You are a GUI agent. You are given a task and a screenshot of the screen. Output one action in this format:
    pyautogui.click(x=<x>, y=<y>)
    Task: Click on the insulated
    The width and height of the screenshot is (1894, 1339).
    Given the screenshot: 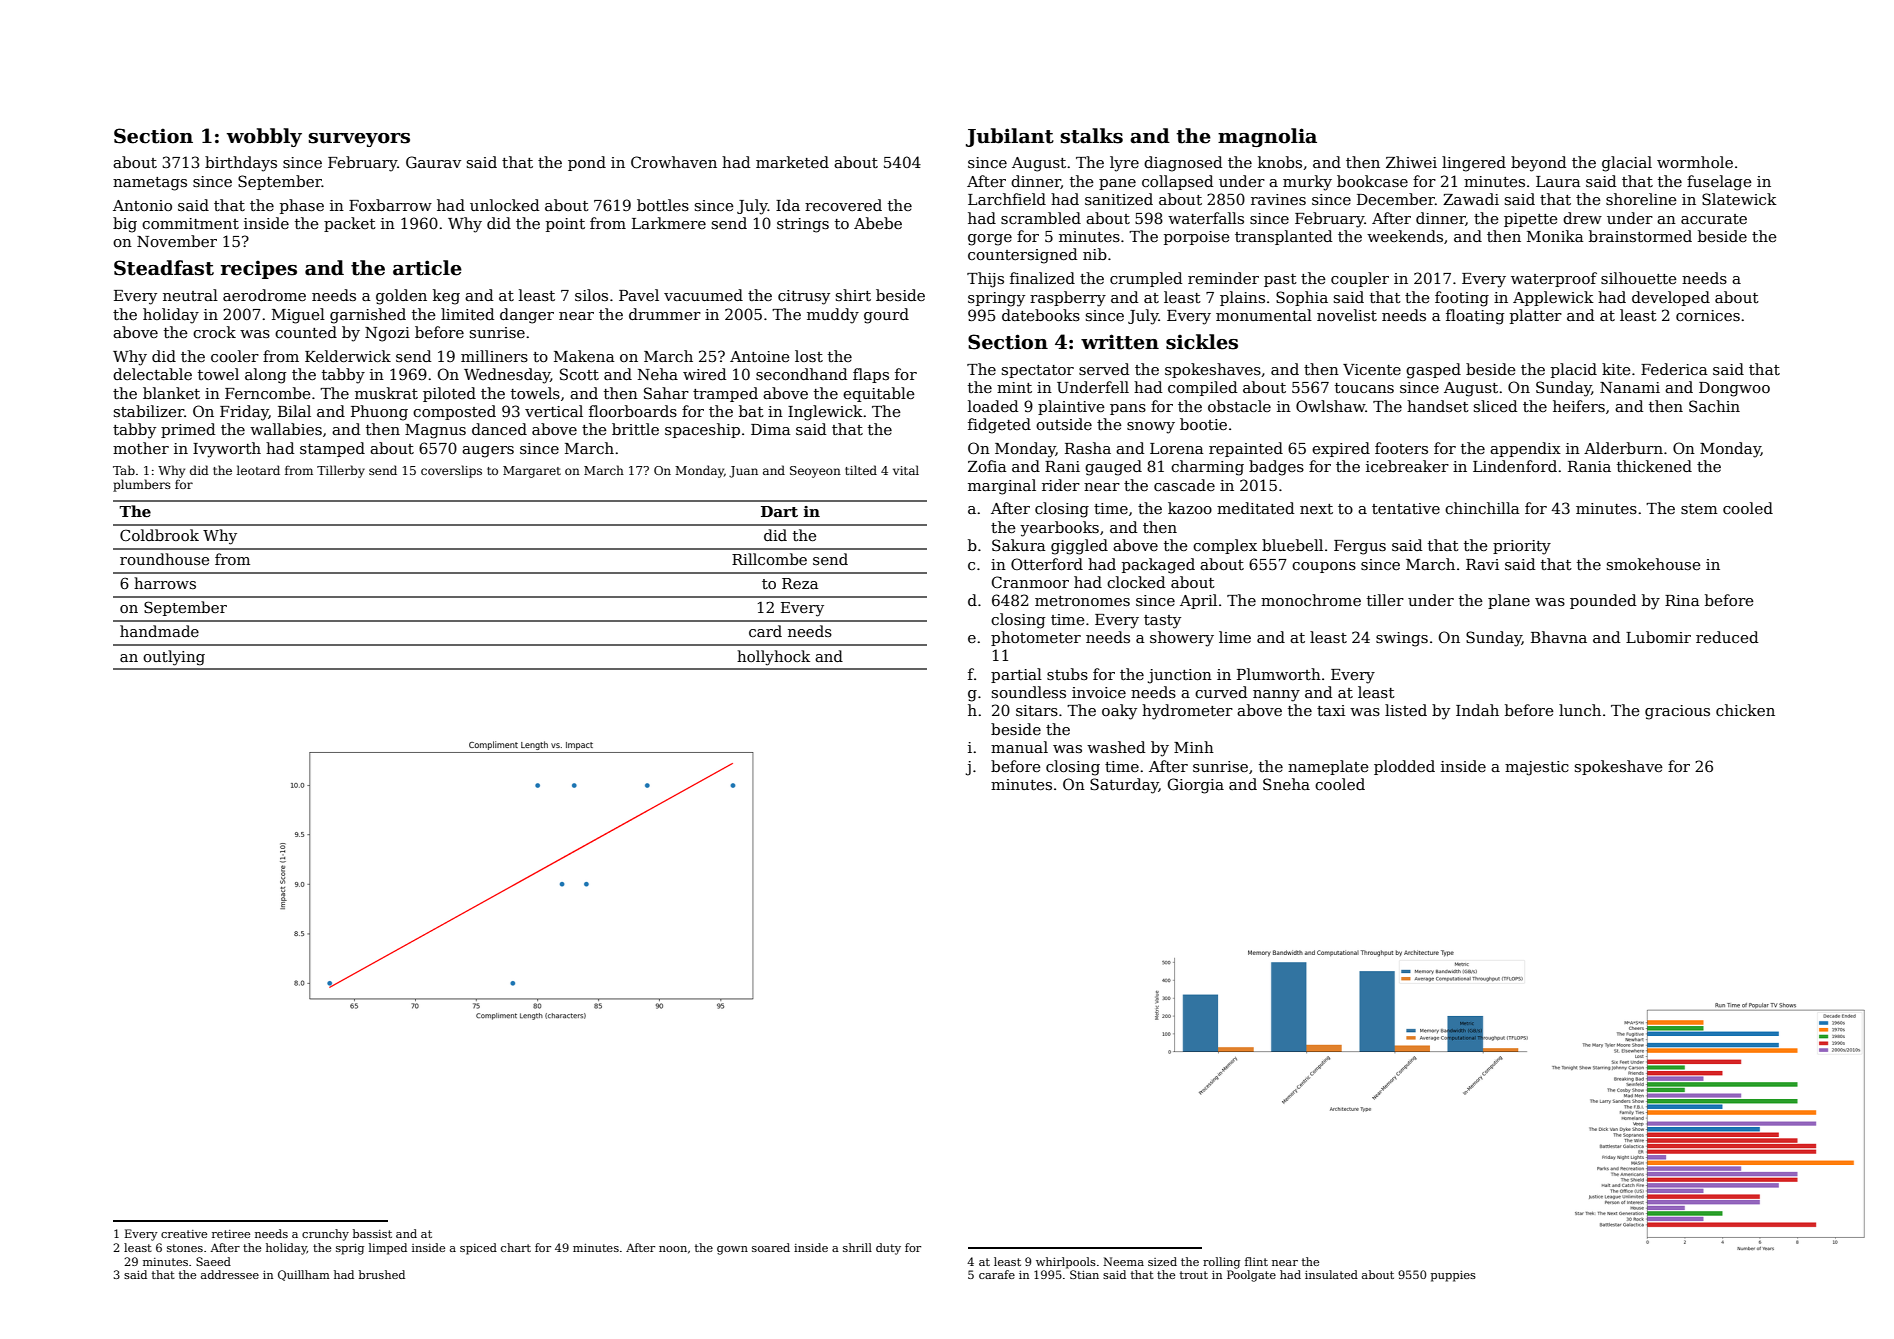 What is the action you would take?
    pyautogui.click(x=1331, y=1274)
